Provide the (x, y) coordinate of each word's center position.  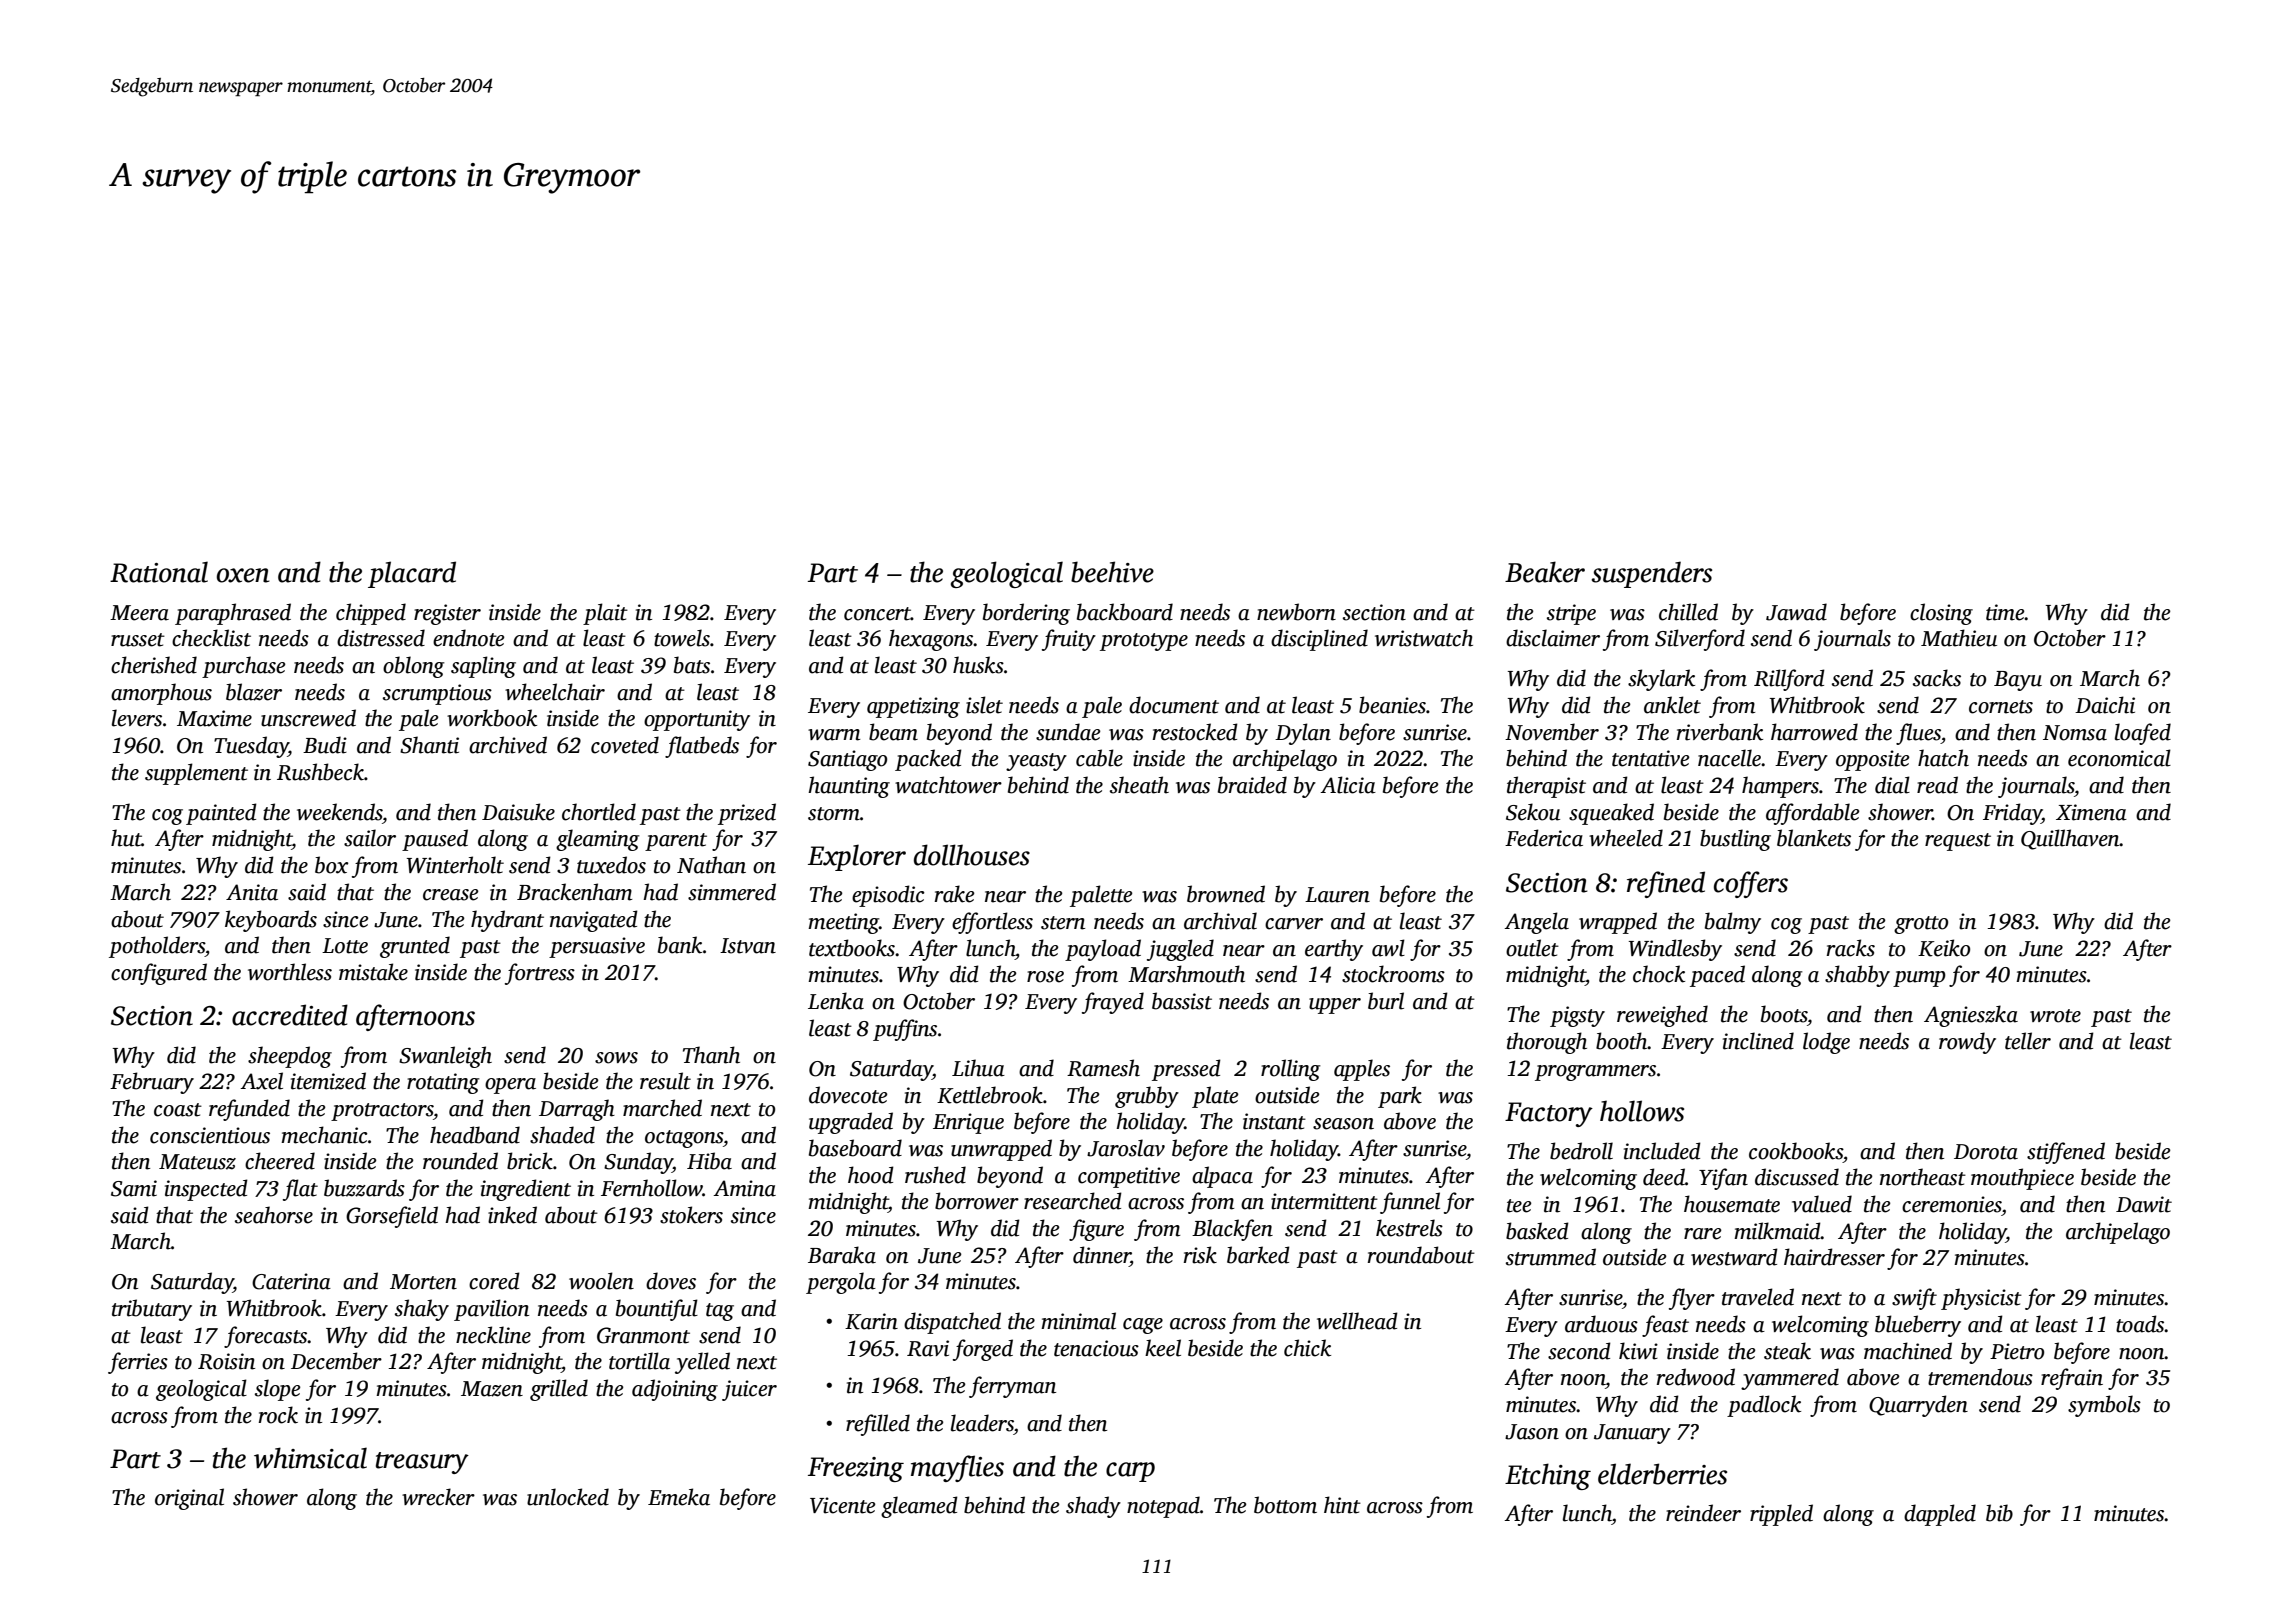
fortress (540, 974)
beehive (1112, 572)
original (189, 1499)
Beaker (1545, 572)
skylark (1661, 680)
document (1174, 705)
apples (1362, 1070)
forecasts (266, 1337)
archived (508, 745)
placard (412, 574)
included (1662, 1151)
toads (2140, 1324)
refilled (878, 1425)
